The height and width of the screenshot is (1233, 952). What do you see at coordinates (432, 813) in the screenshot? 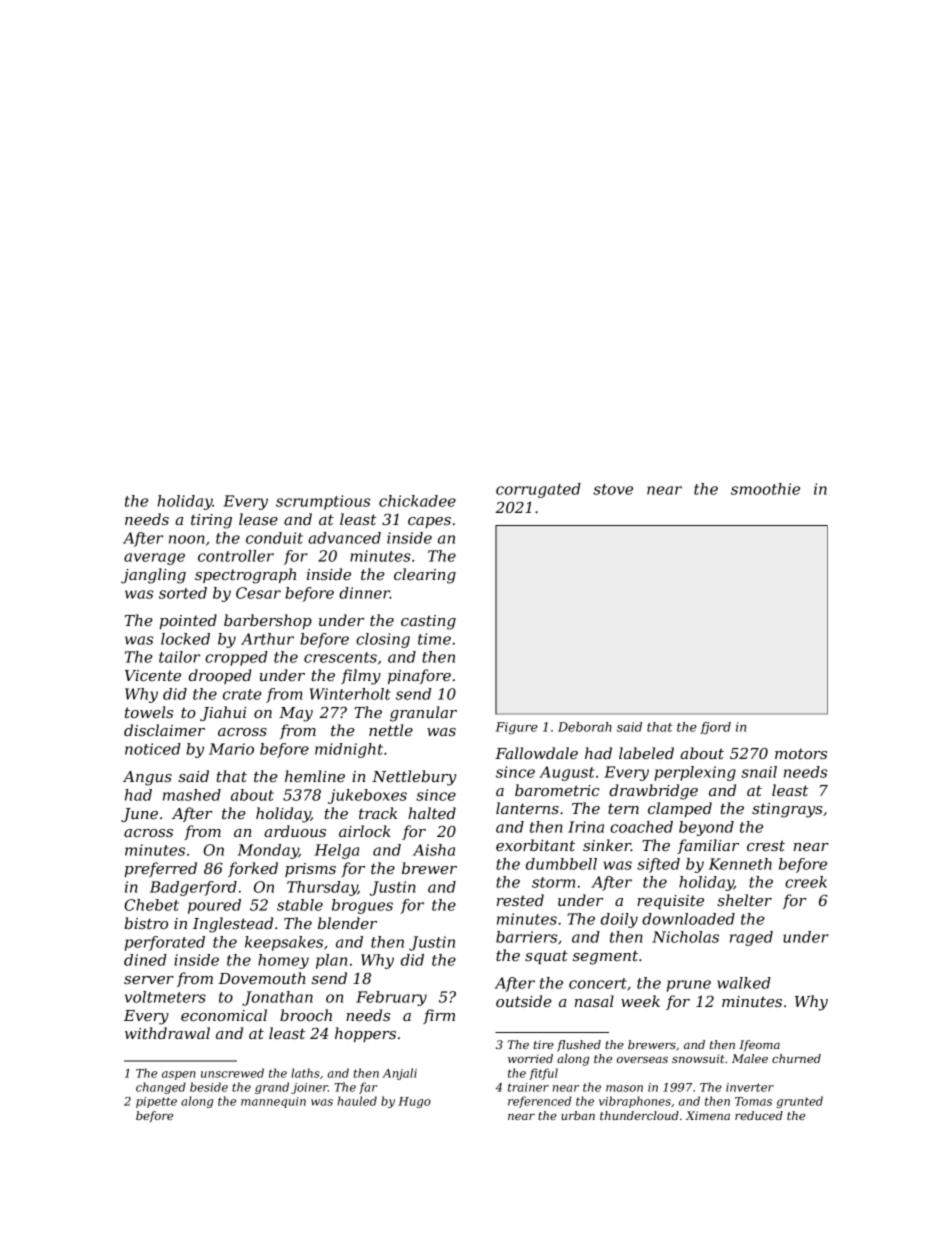
I see `halted` at bounding box center [432, 813].
